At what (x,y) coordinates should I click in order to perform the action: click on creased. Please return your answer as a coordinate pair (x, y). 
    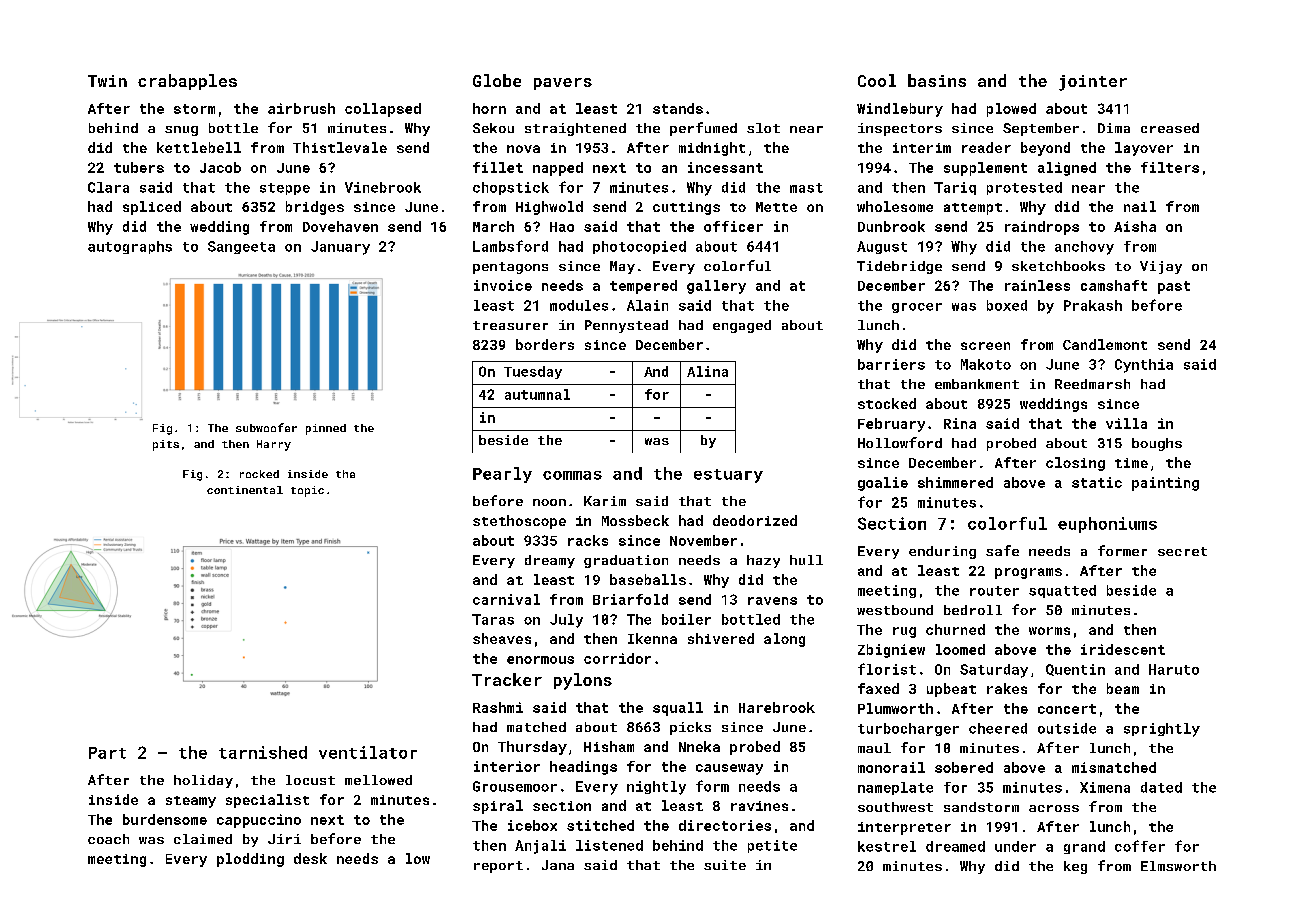
    Looking at the image, I should click on (1170, 128).
